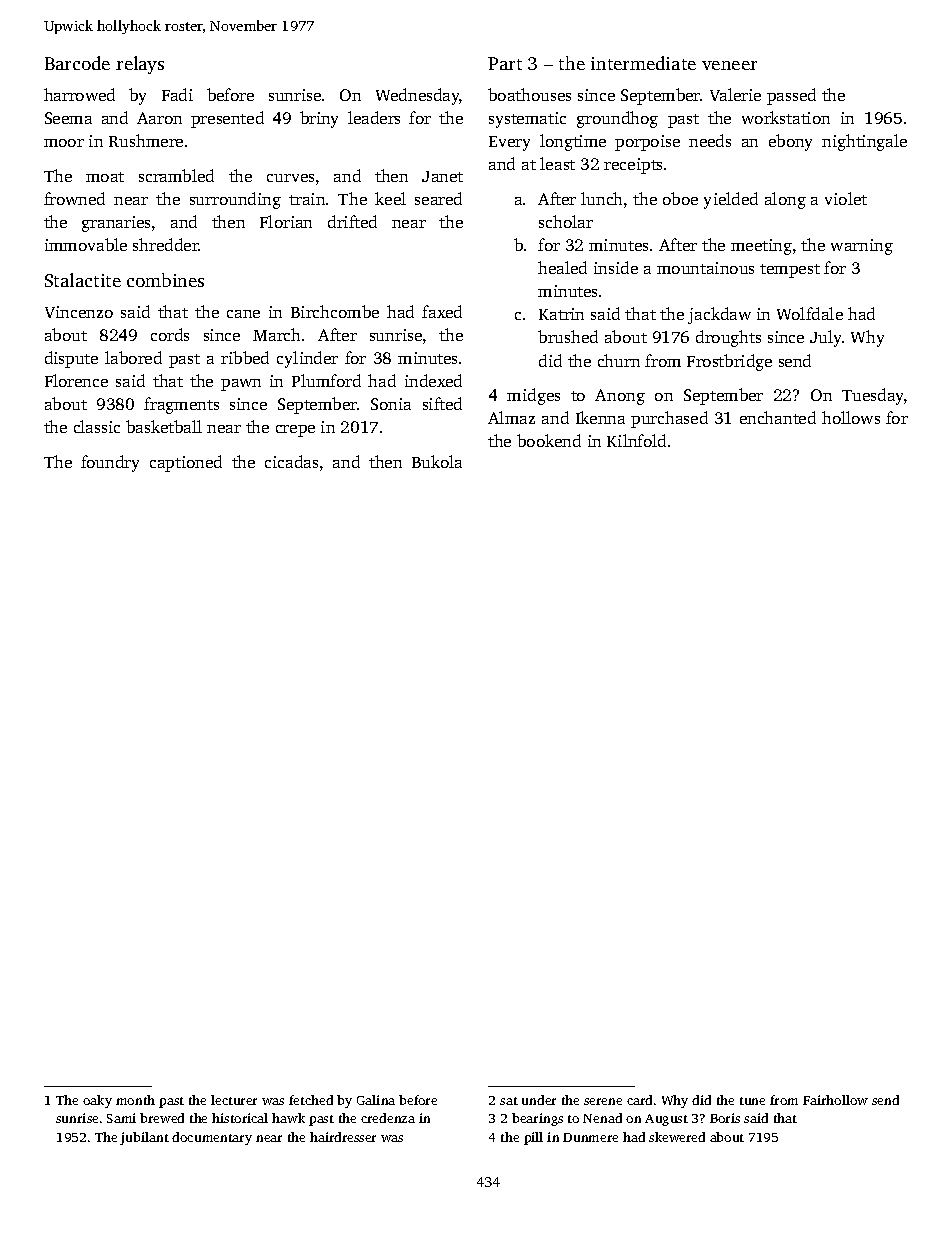  I want to click on skewered, so click(677, 1137).
